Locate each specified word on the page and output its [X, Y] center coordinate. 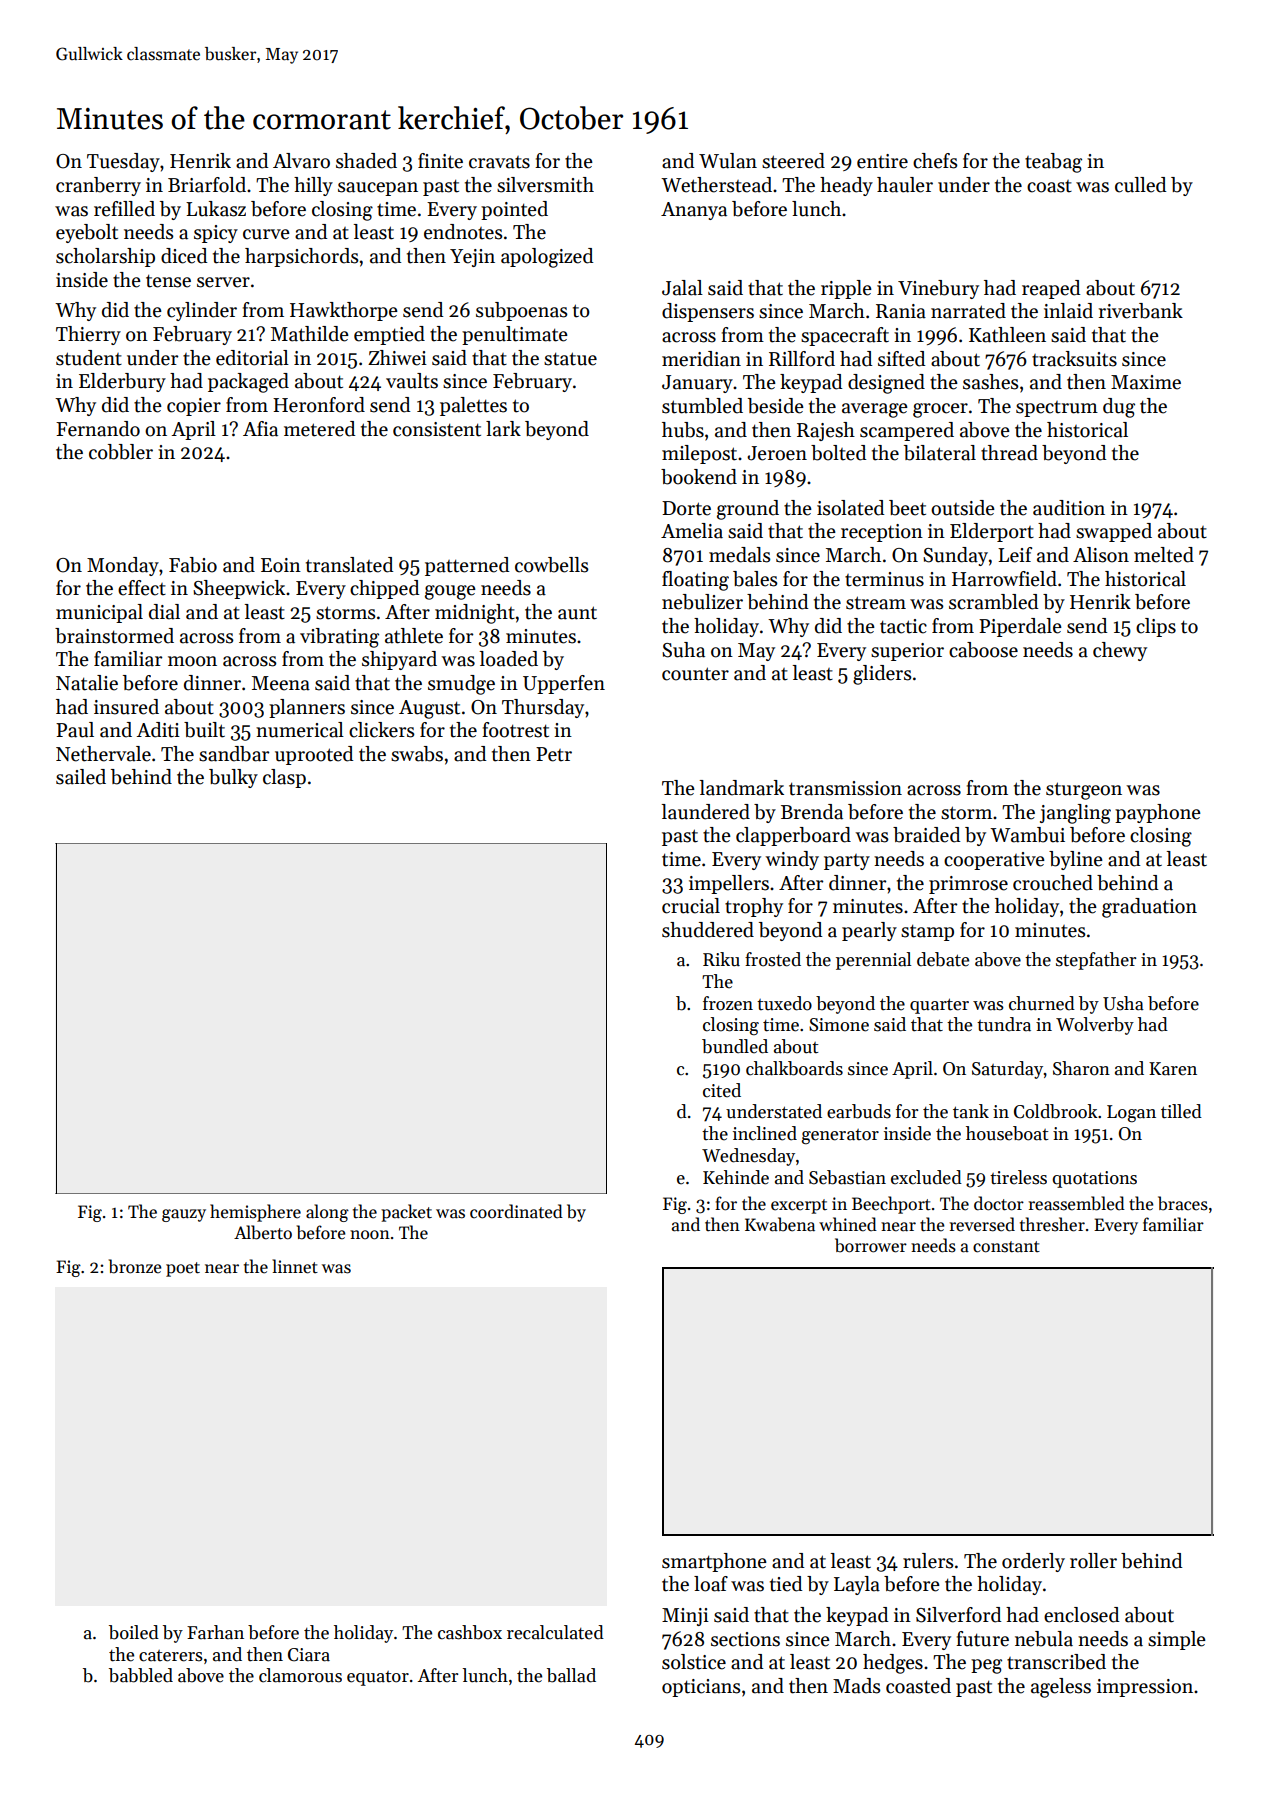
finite [440, 161]
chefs [935, 161]
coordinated [516, 1211]
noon [370, 1235]
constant [1006, 1247]
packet [406, 1213]
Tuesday [123, 162]
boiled [134, 1632]
